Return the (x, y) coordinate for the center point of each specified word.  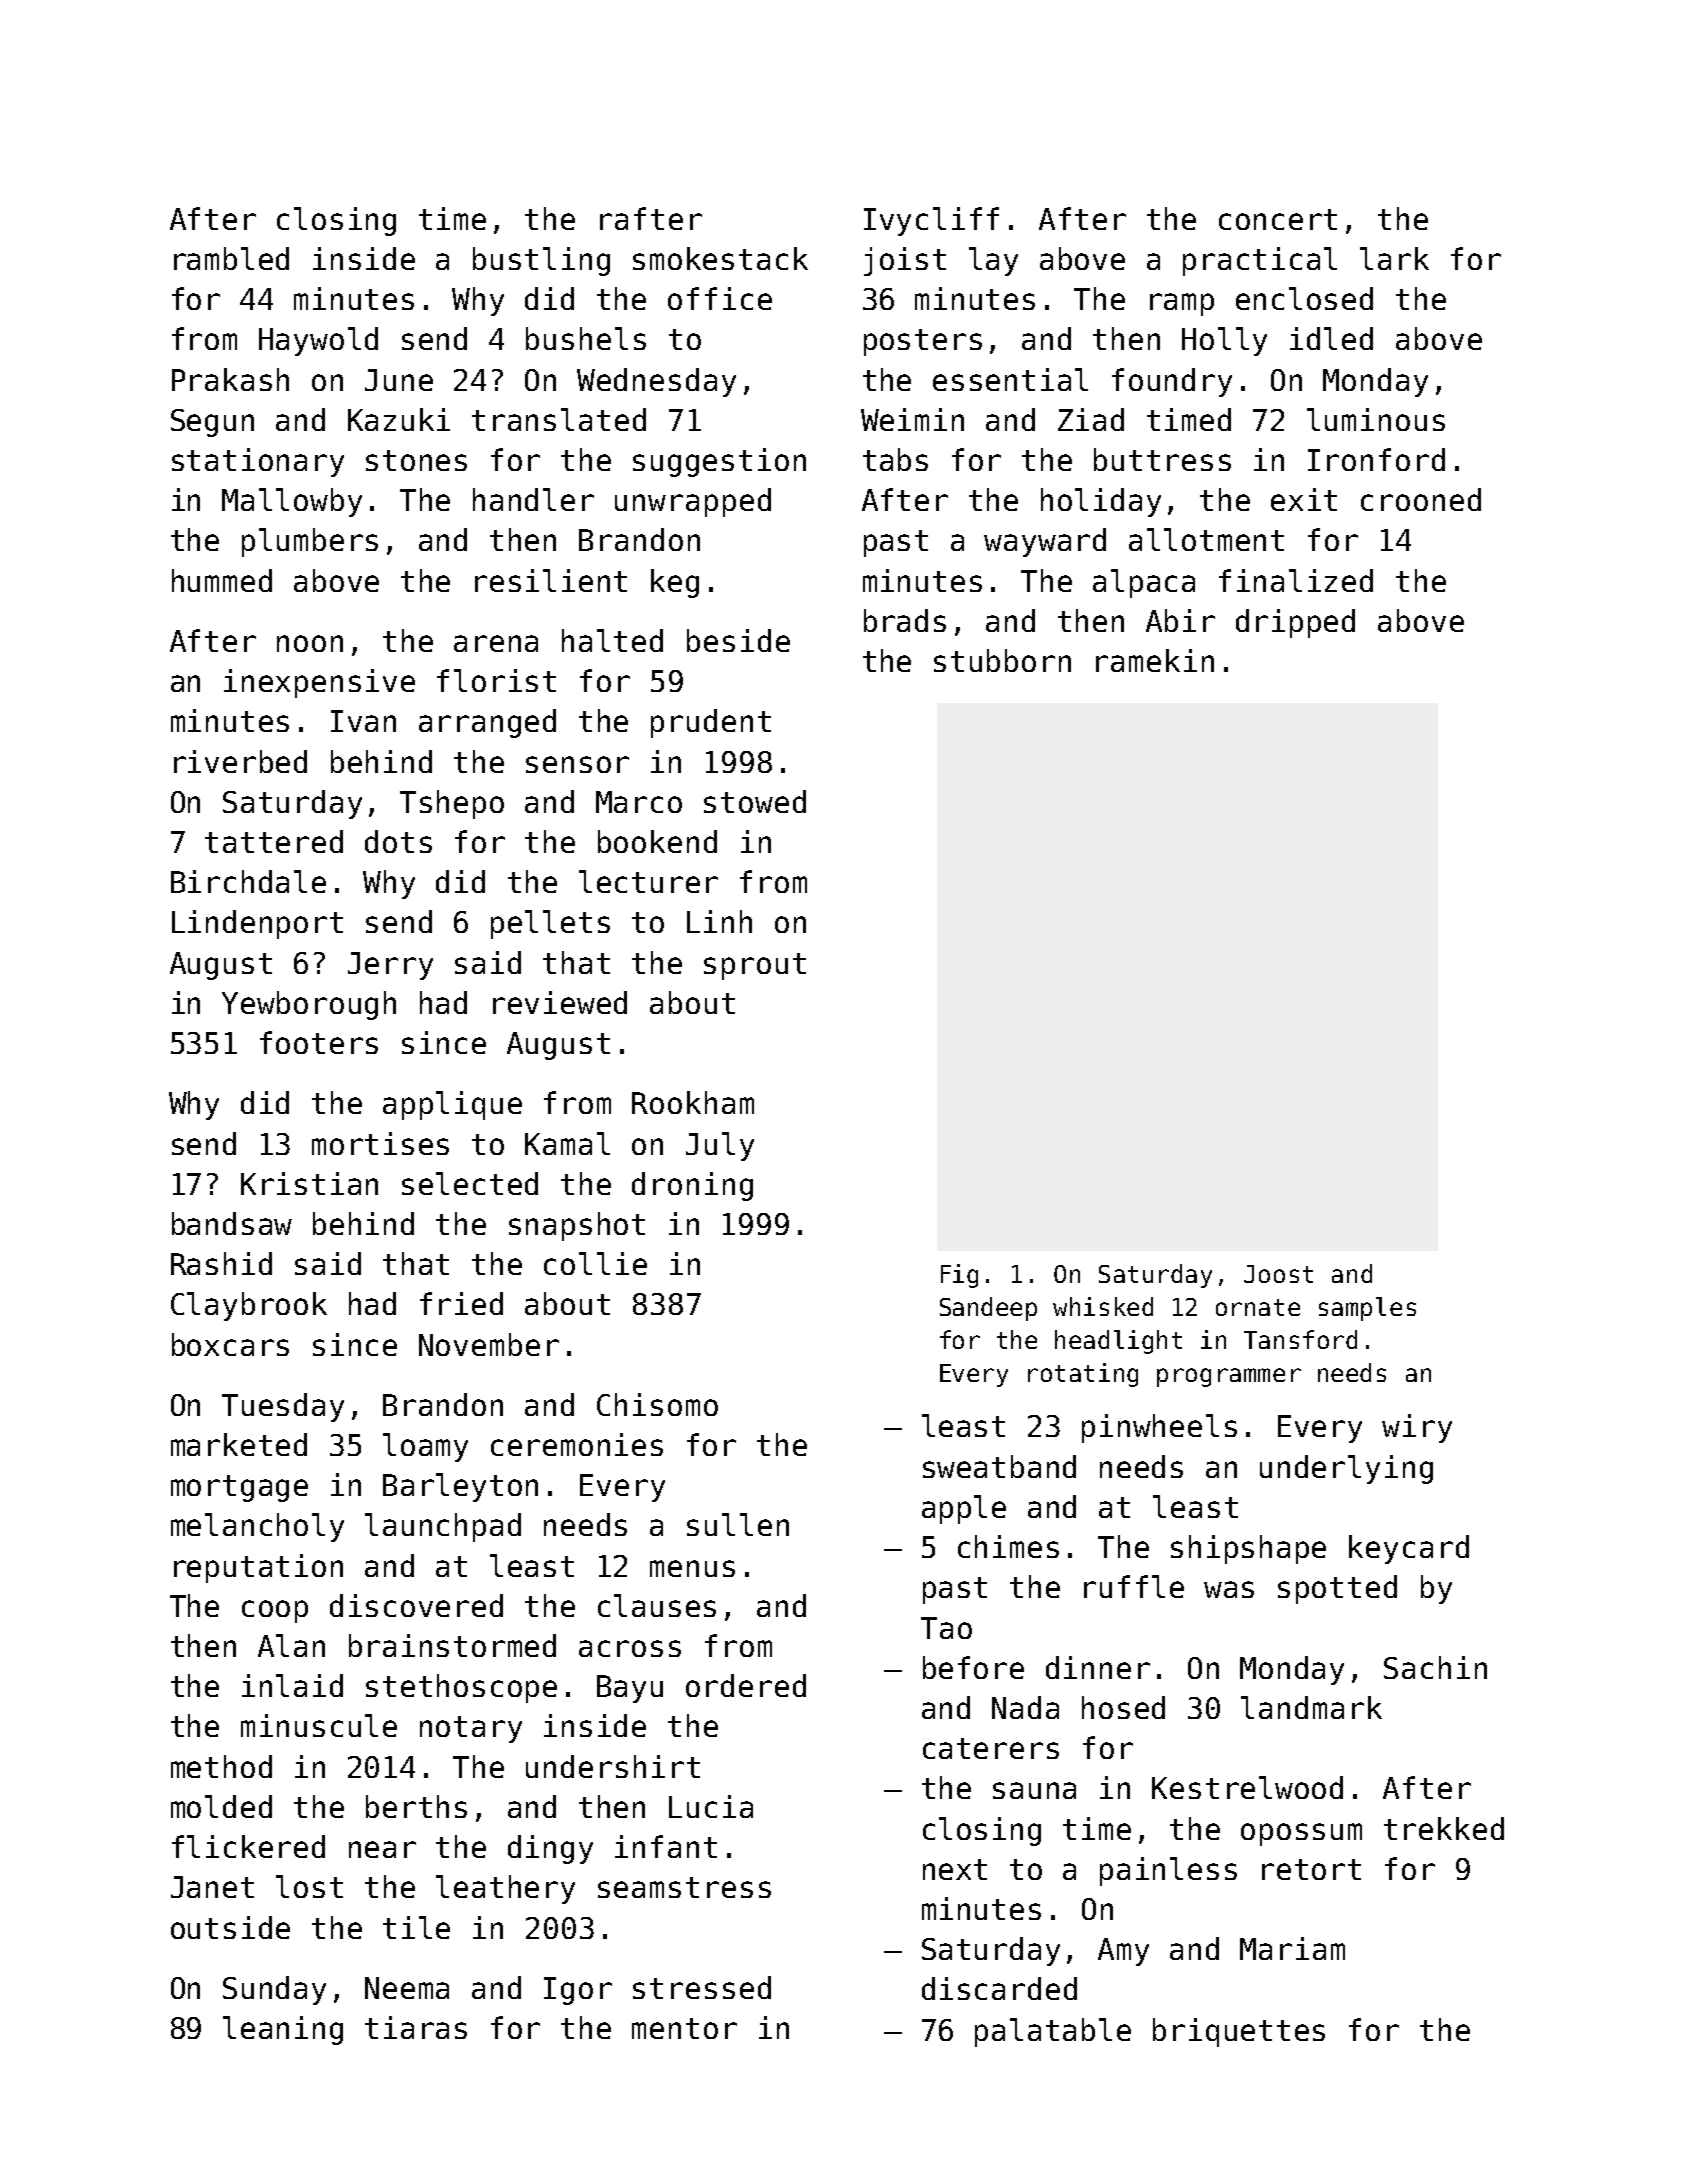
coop (275, 1611)
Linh (719, 921)
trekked (1444, 1828)
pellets (550, 924)
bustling (541, 261)
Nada (1025, 1707)
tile (416, 1927)
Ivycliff (931, 221)
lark (1394, 258)
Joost (1278, 1274)
